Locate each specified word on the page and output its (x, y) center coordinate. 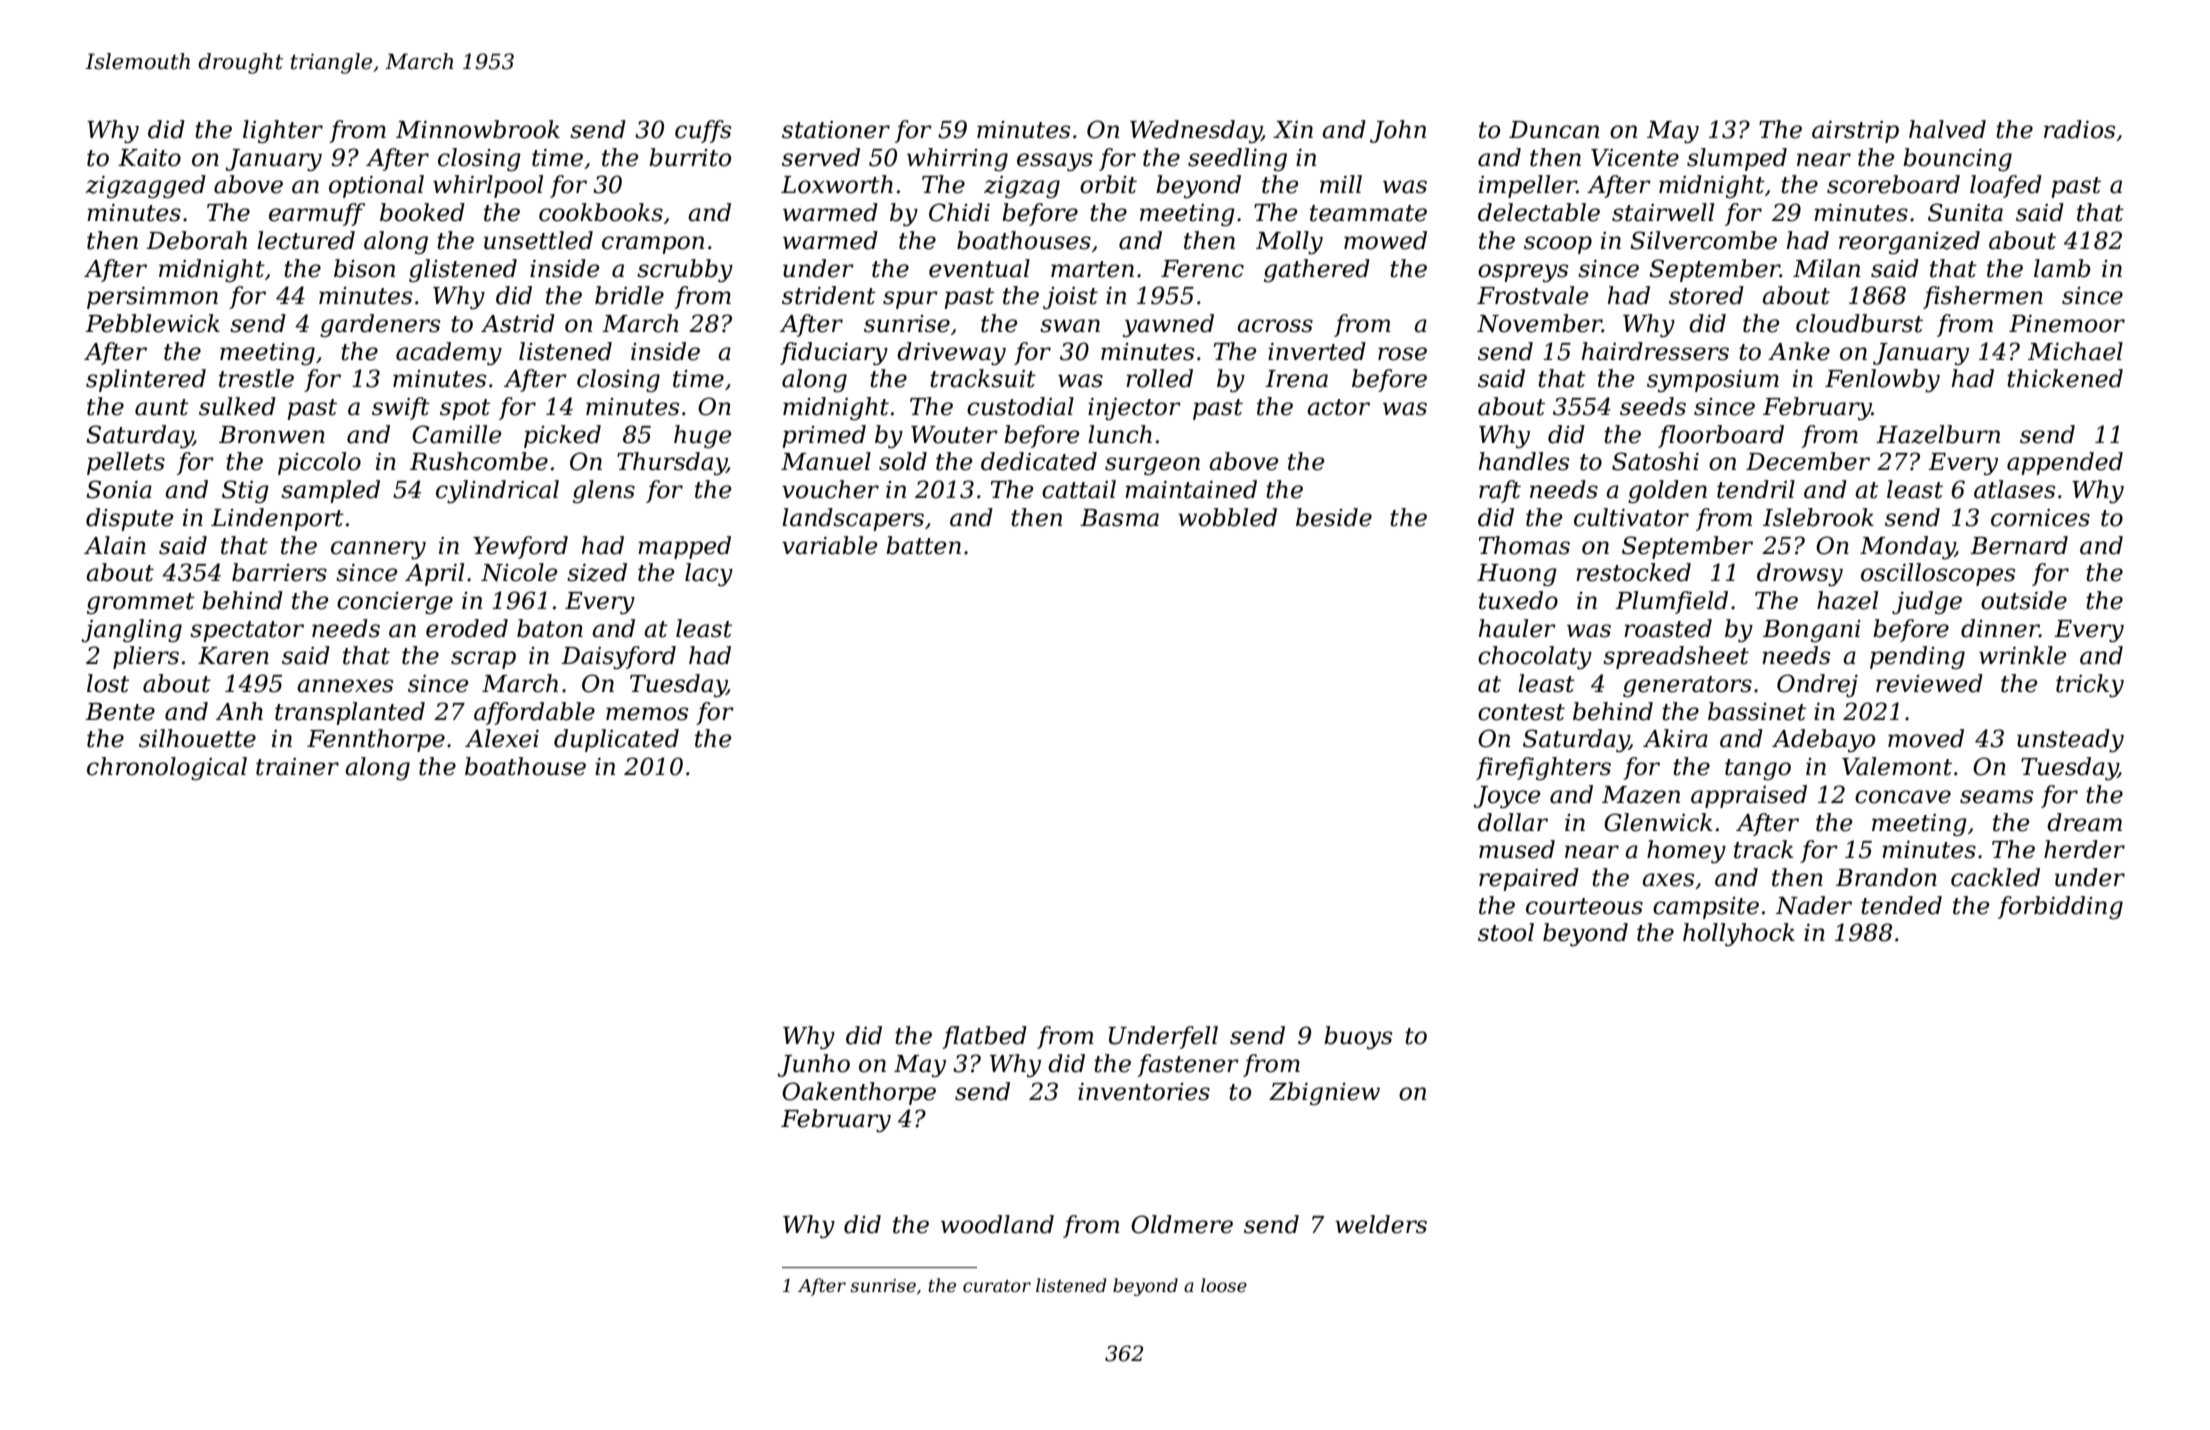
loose (1224, 1285)
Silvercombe (1703, 240)
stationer (836, 130)
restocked (1633, 572)
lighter (283, 131)
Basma (1119, 518)
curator (997, 1286)
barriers (279, 572)
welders (1381, 1224)
